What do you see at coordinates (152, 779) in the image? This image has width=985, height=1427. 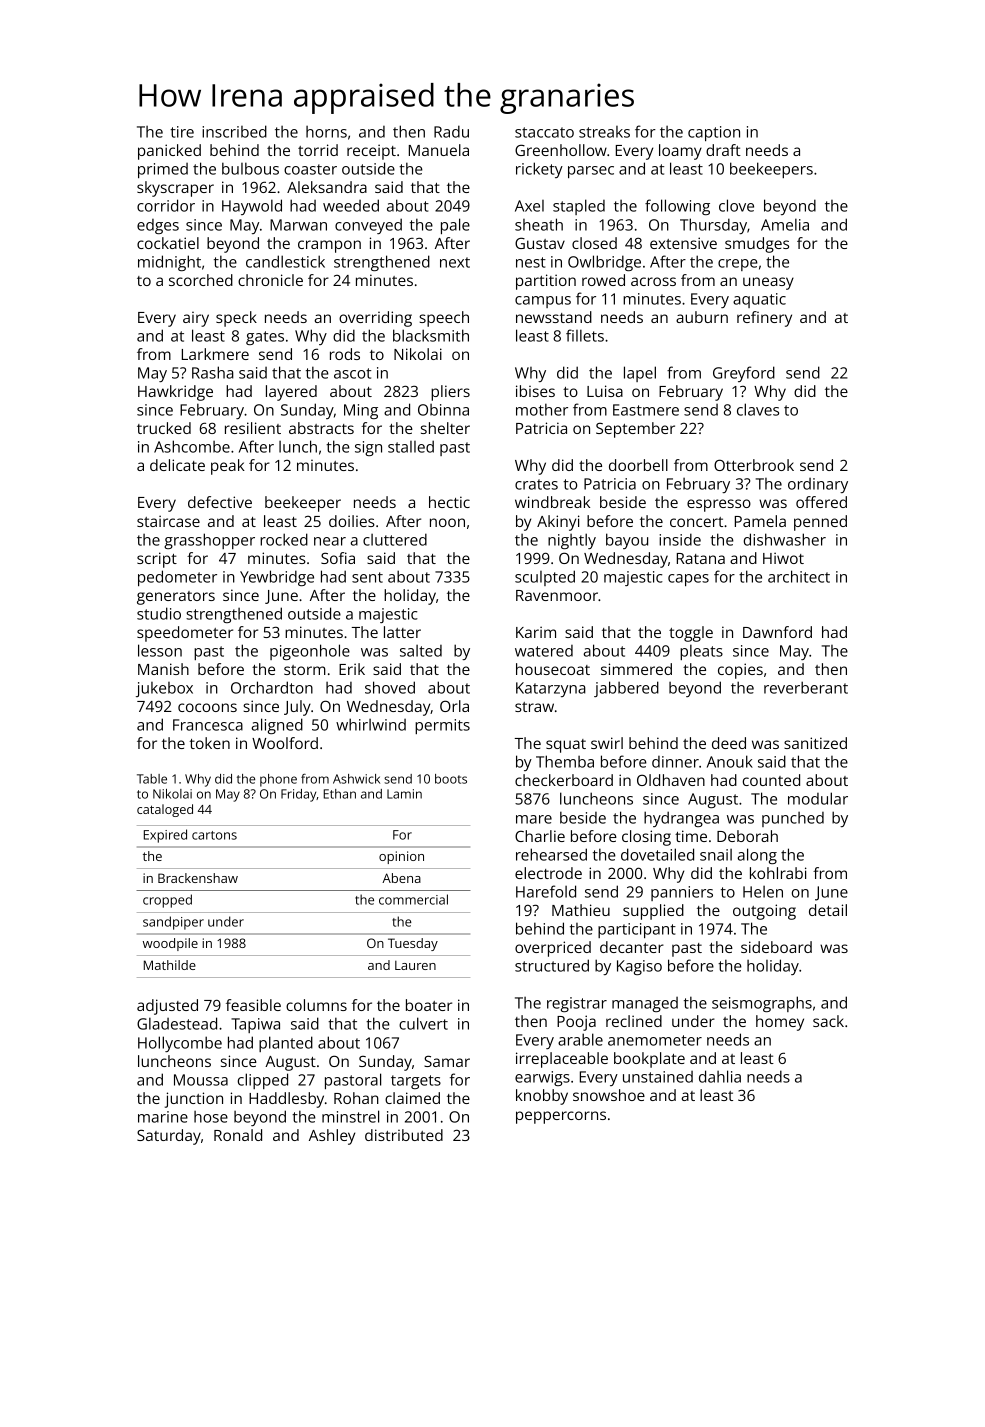 I see `Table` at bounding box center [152, 779].
